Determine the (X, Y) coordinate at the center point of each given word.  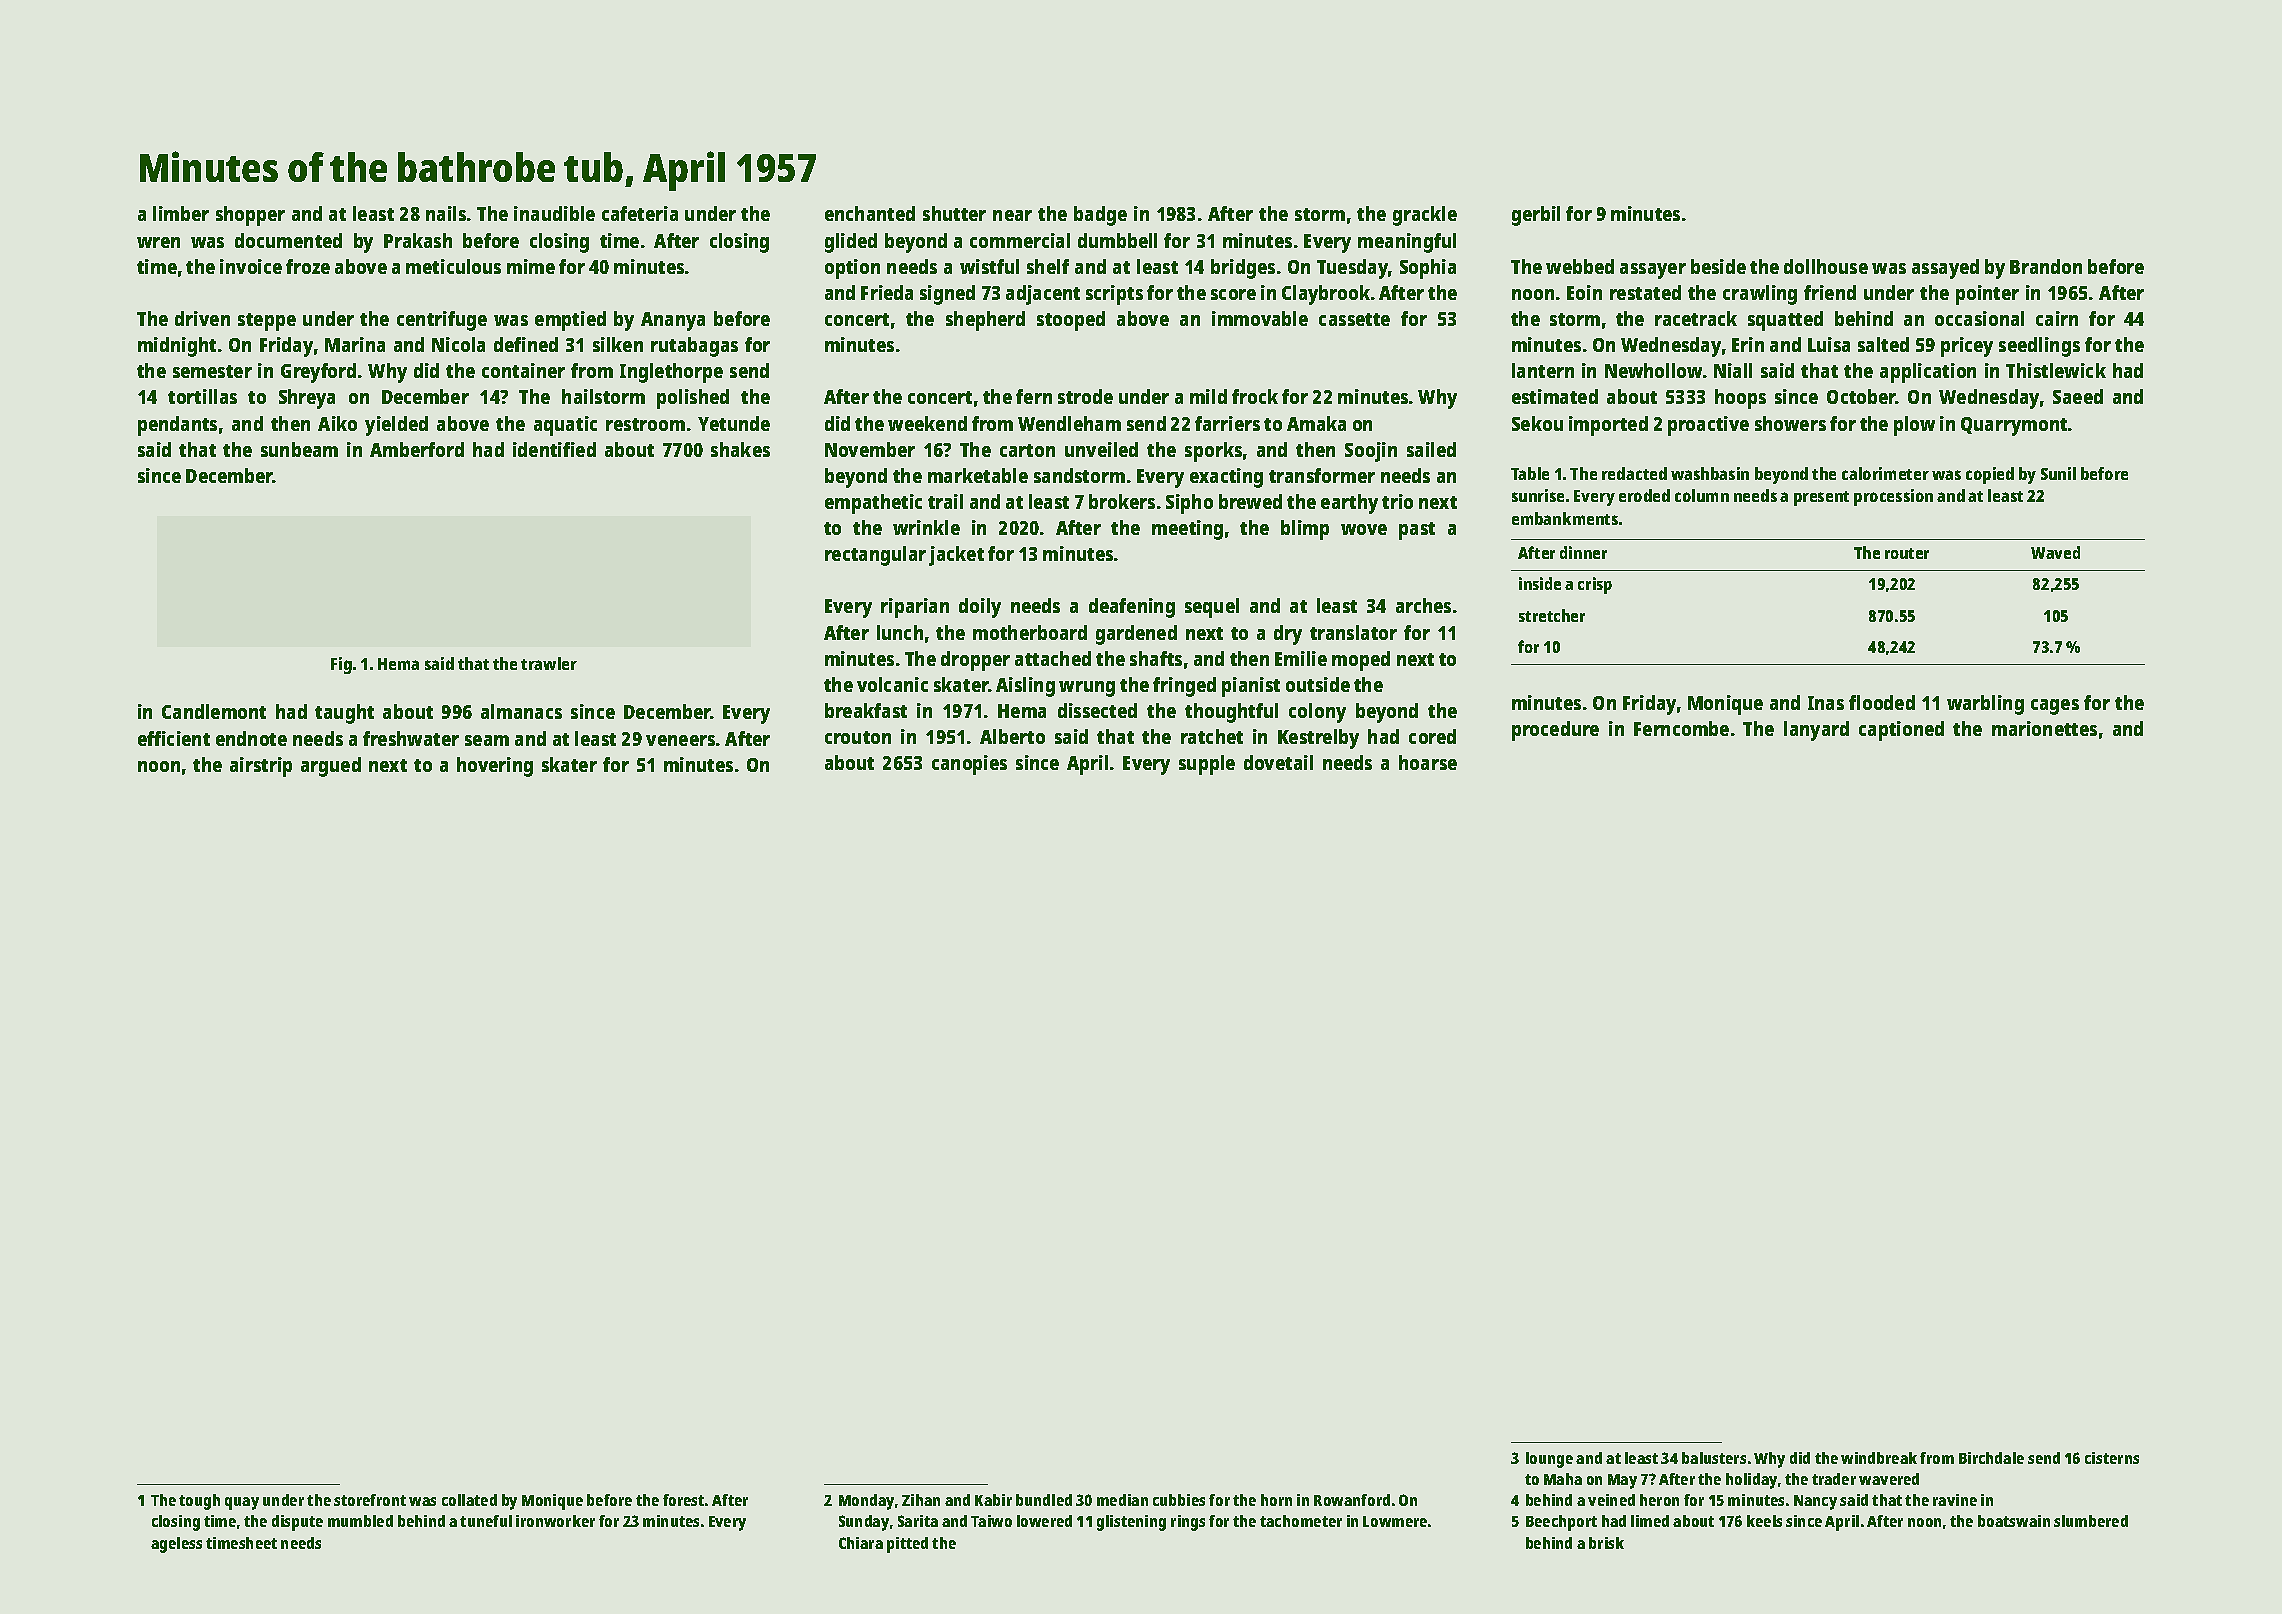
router (1907, 553)
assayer (1653, 271)
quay (242, 1503)
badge (1100, 216)
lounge (1549, 1460)
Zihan (921, 1500)
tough (199, 1502)
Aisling (1025, 687)
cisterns (2112, 1458)
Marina (355, 344)
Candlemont (214, 711)
